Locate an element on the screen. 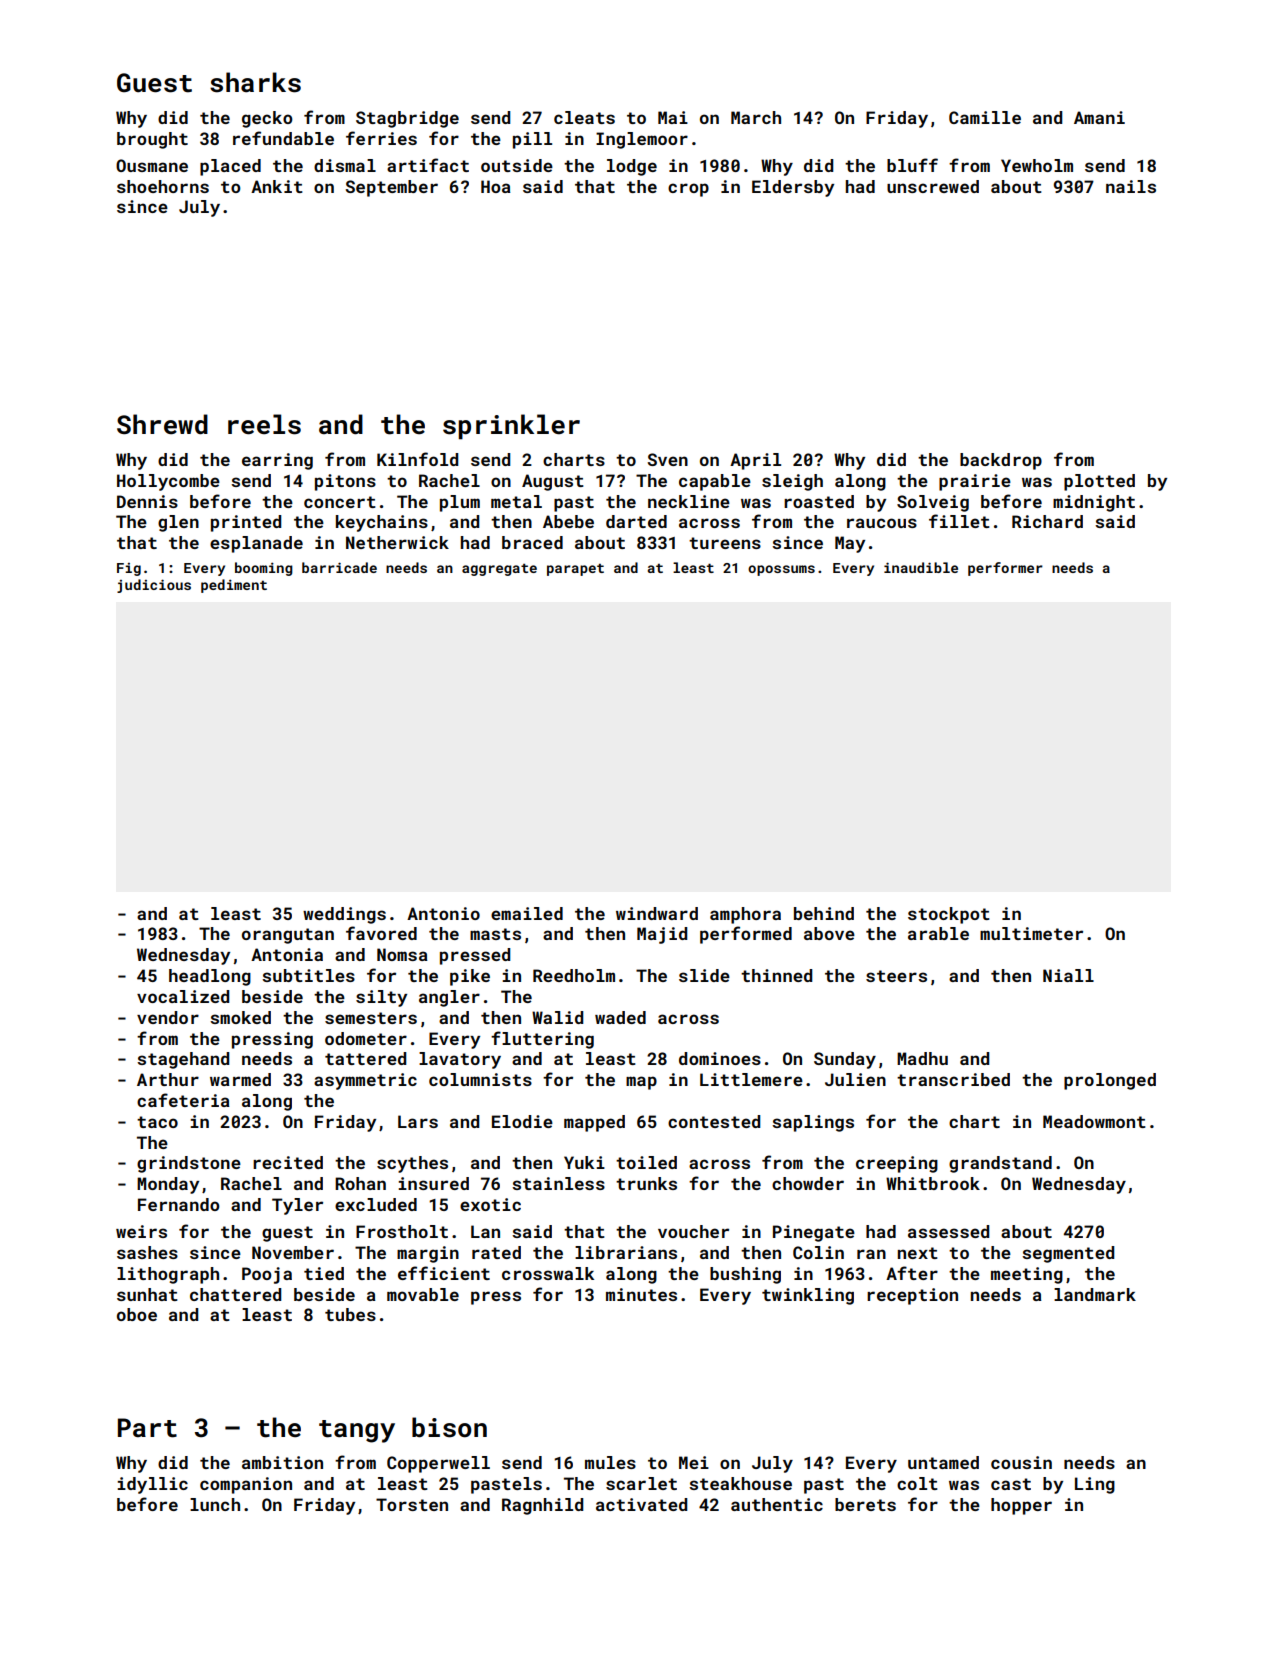 Image resolution: width=1287 pixels, height=1665 pixels. vocalized is located at coordinates (183, 996).
